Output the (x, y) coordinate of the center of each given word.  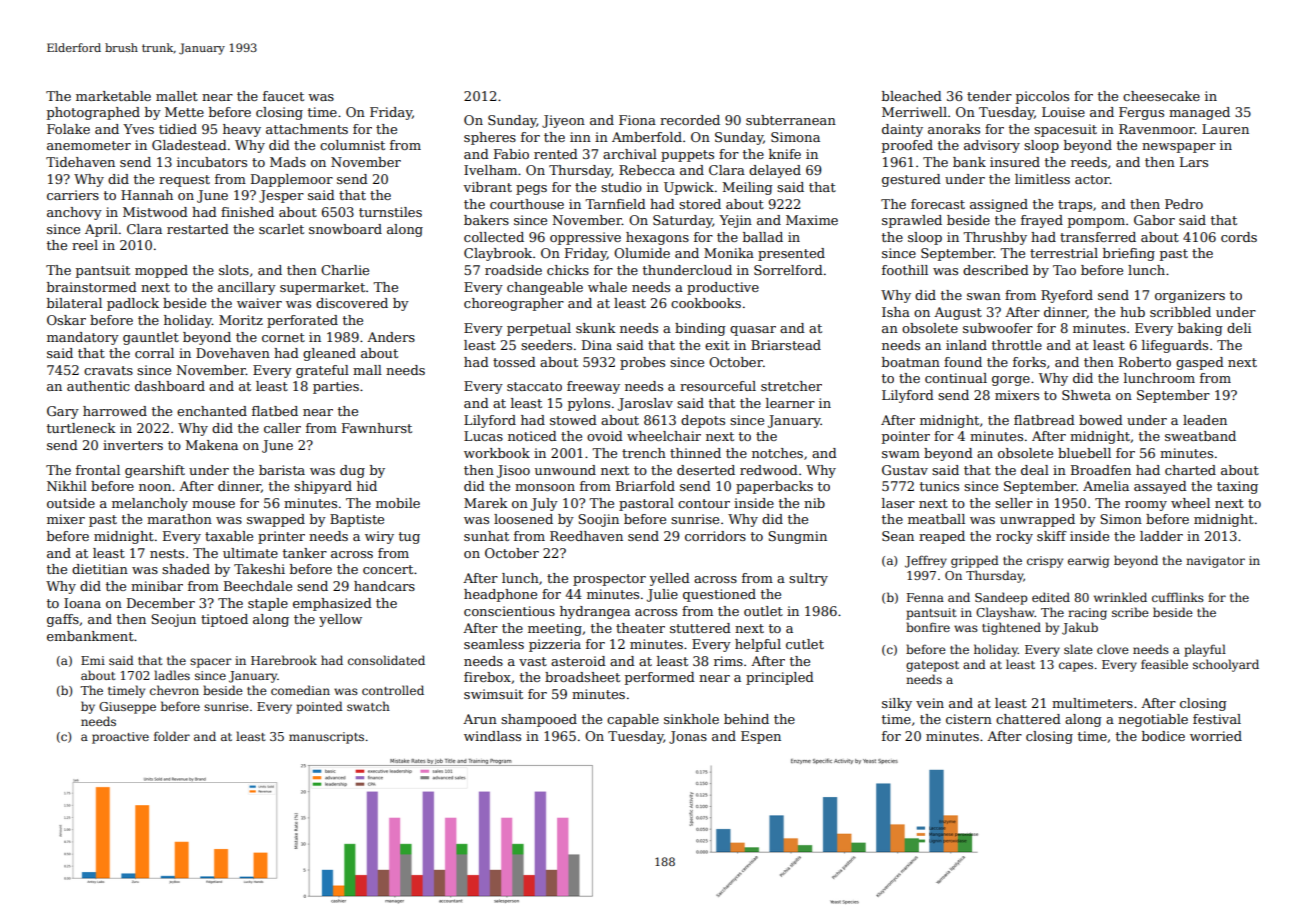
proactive (120, 738)
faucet (283, 96)
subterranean (791, 120)
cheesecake (1161, 96)
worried (1216, 736)
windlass (492, 736)
